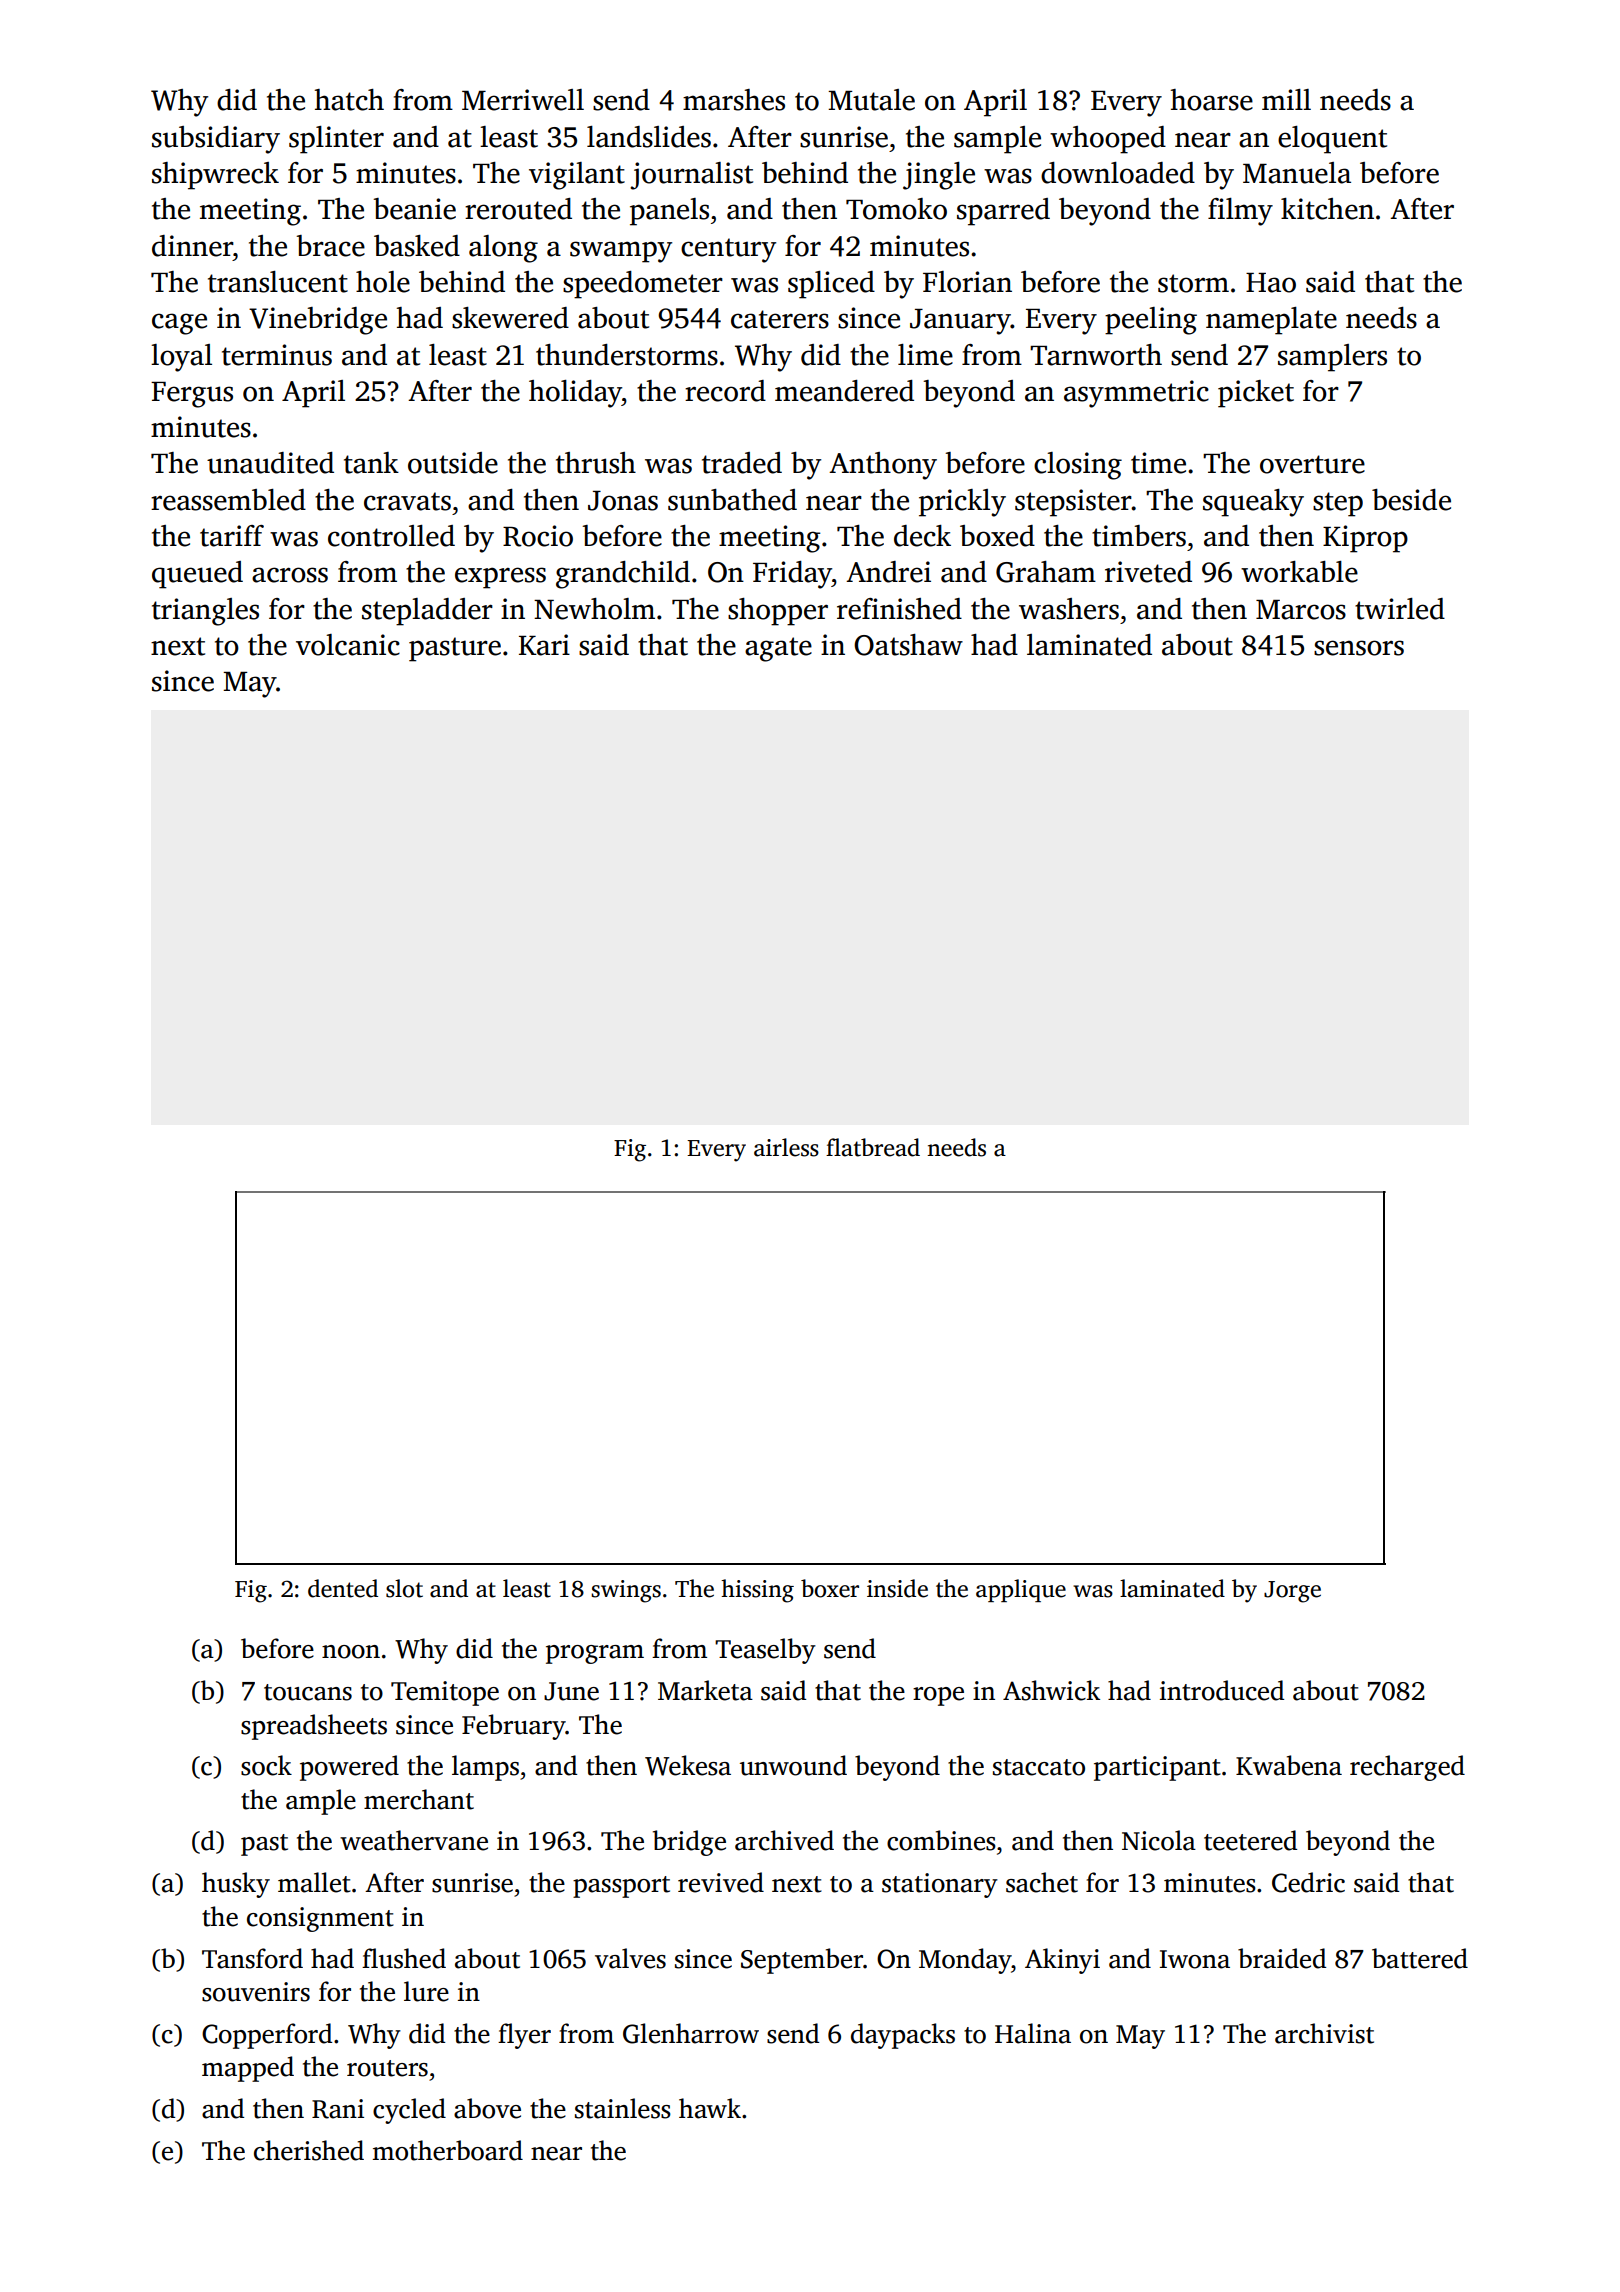 Image resolution: width=1620 pixels, height=2292 pixels. What do you see at coordinates (1195, 1959) in the screenshot?
I see `Iwona` at bounding box center [1195, 1959].
